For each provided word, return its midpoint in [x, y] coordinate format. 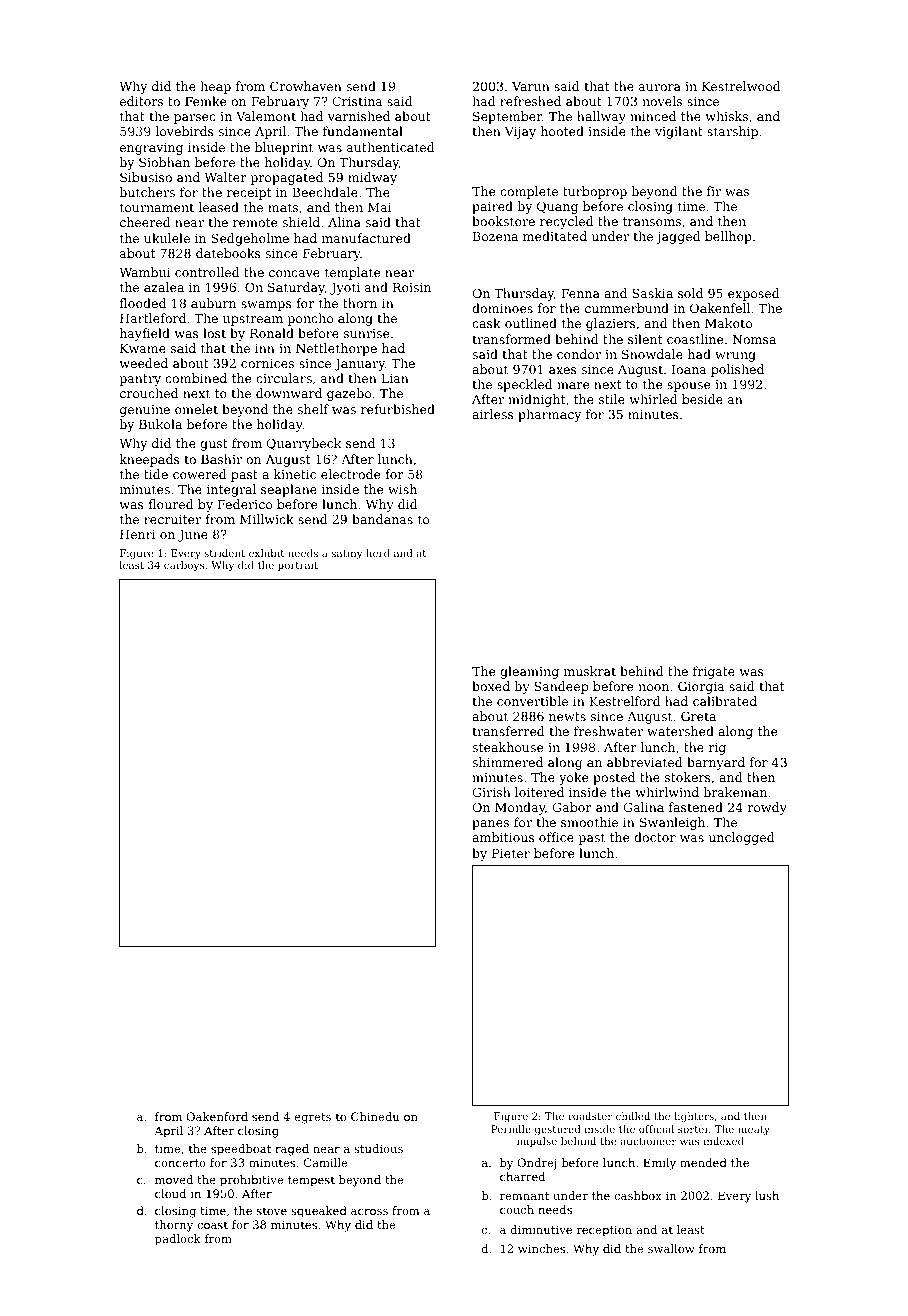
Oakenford [217, 1116]
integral [231, 490]
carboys [184, 566]
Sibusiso [146, 177]
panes [490, 825]
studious [378, 1148]
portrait [298, 566]
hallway [601, 117]
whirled [653, 399]
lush [767, 1195]
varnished [359, 116]
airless [493, 414]
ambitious [503, 837]
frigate [714, 672]
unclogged [742, 838]
